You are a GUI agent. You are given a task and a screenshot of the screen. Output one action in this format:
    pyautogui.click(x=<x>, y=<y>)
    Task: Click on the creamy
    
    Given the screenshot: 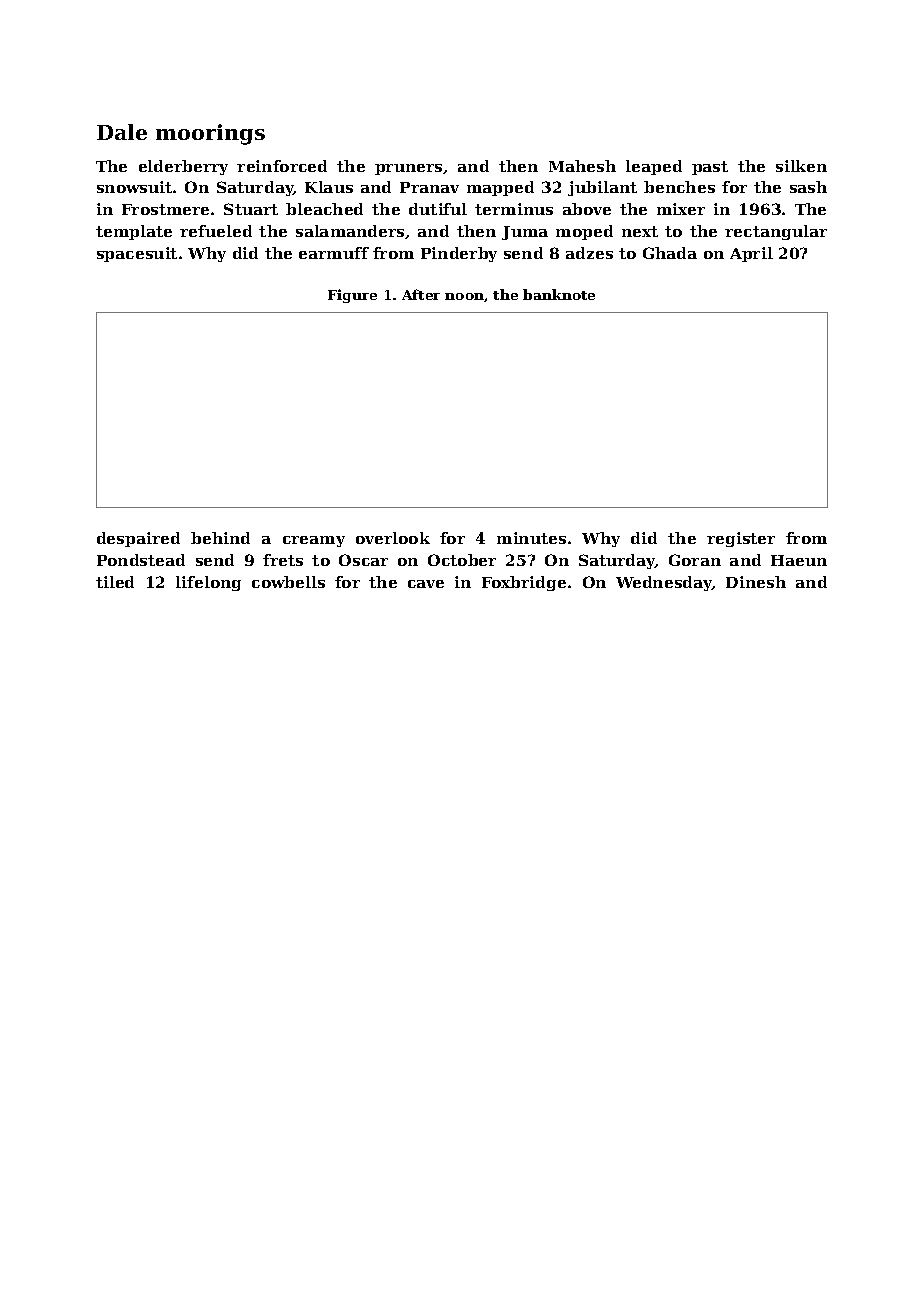 What is the action you would take?
    pyautogui.click(x=314, y=541)
